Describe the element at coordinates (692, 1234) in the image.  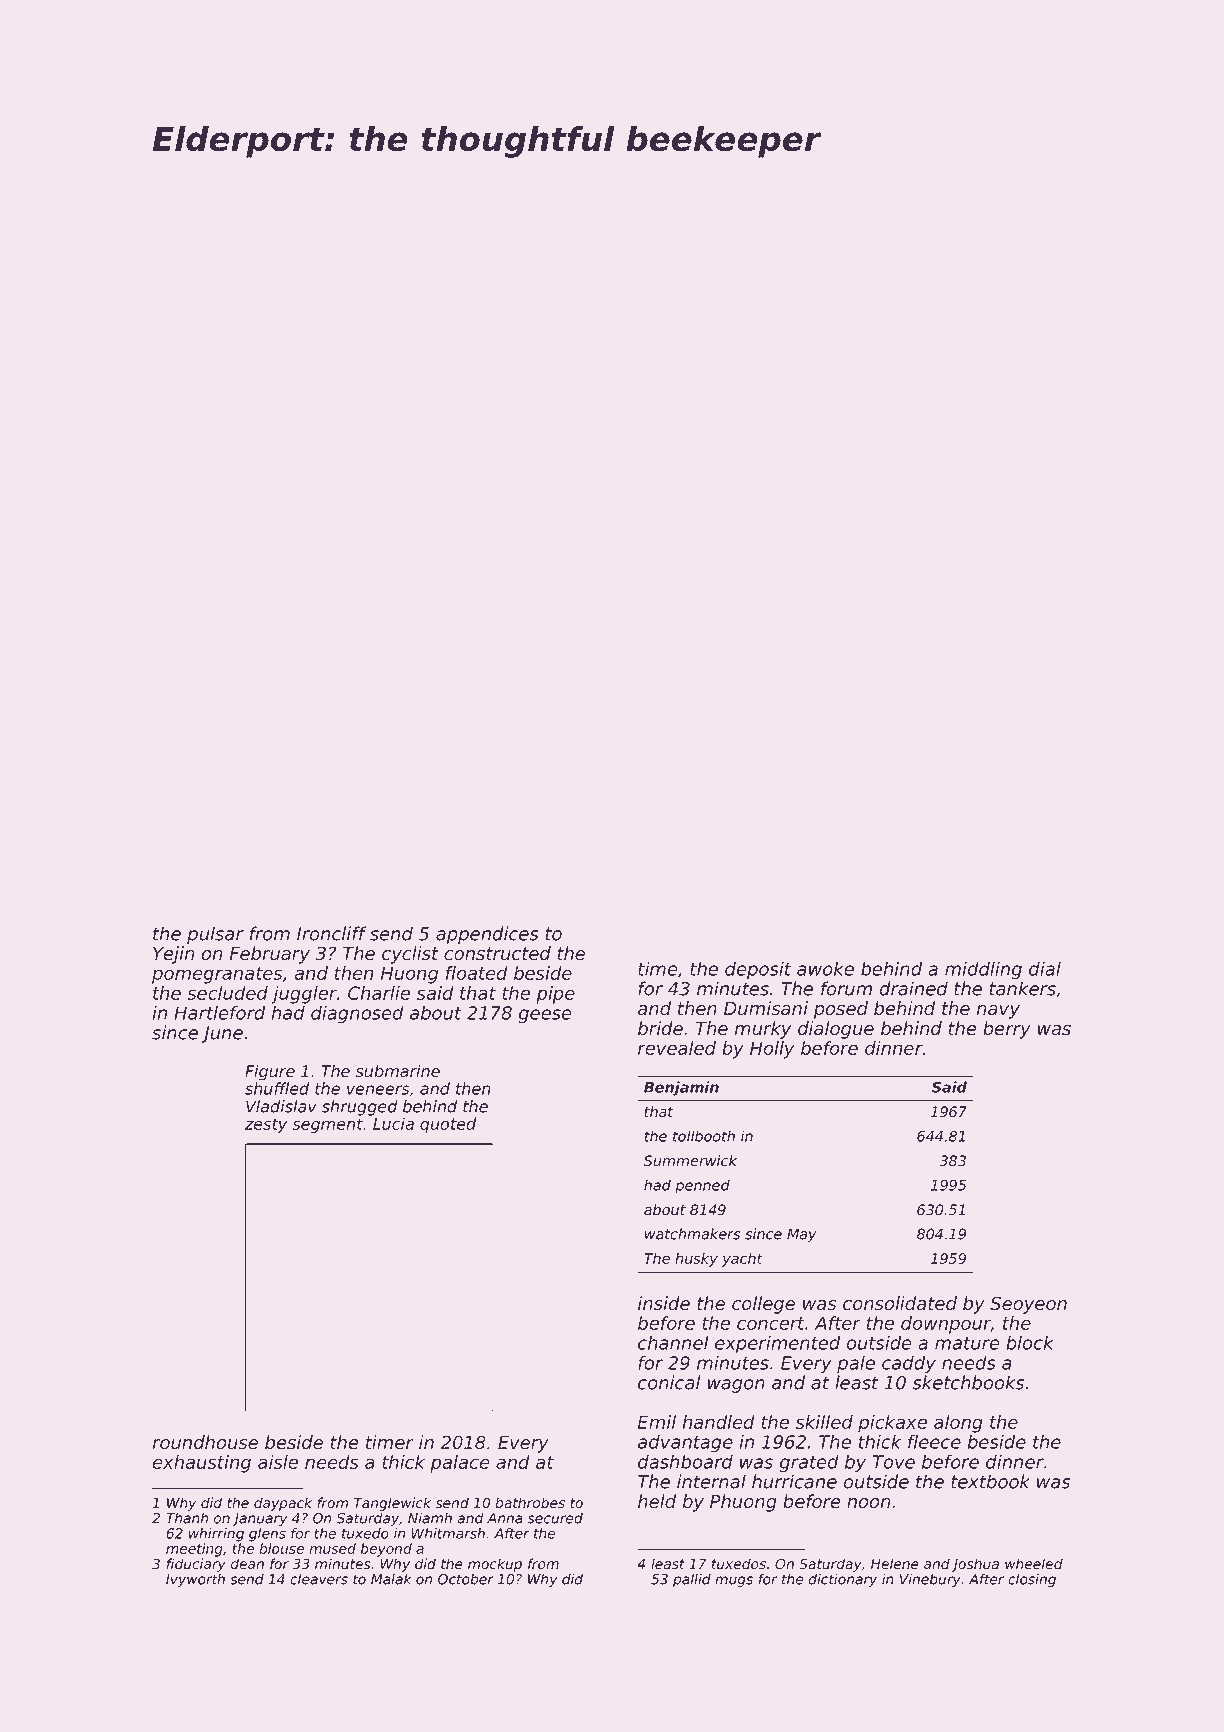
I see `watchmakers` at that location.
